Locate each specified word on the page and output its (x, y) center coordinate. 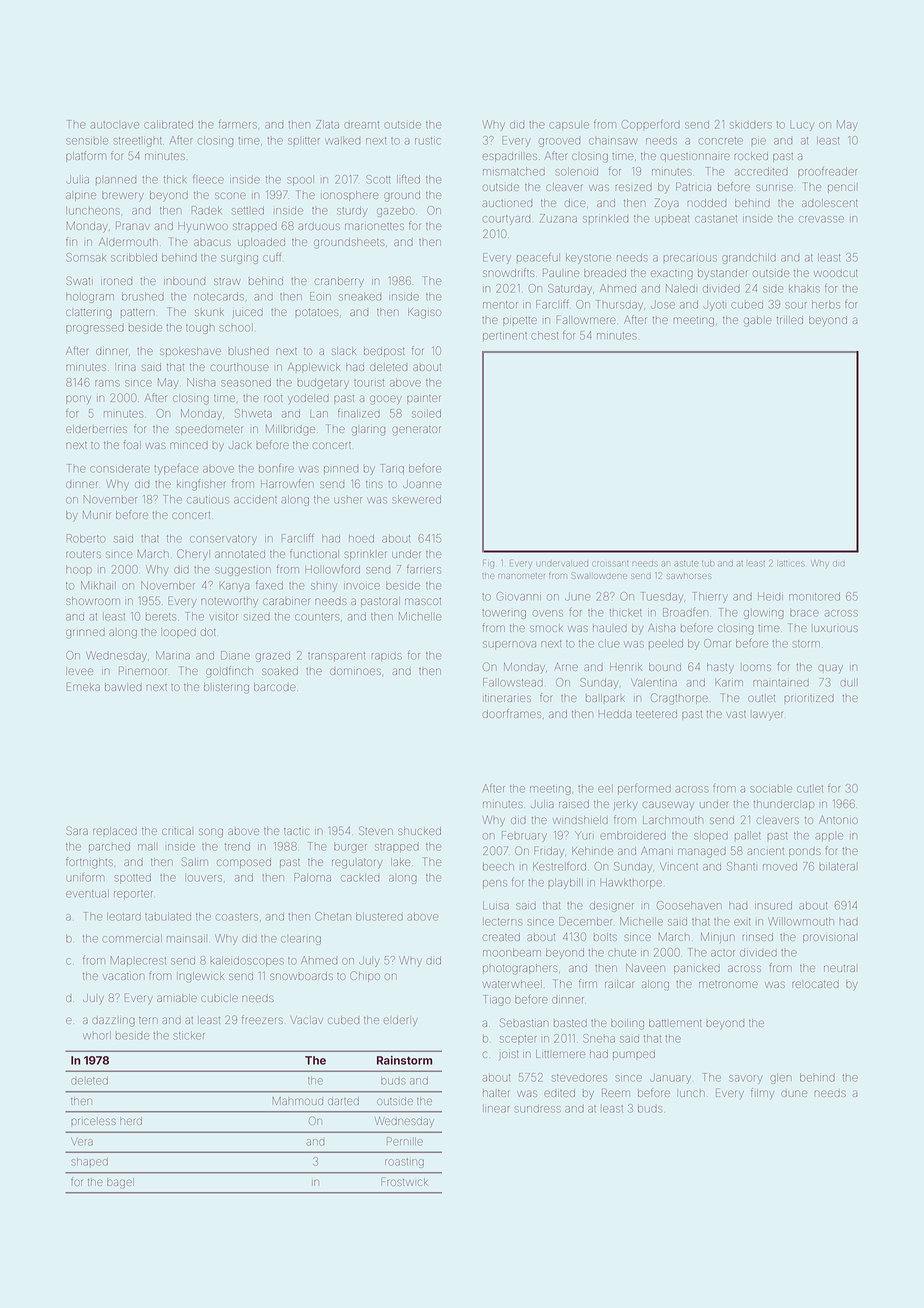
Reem (616, 1092)
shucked (419, 831)
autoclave (114, 125)
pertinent (505, 336)
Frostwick (404, 1181)
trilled (790, 320)
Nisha (201, 382)
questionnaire (695, 157)
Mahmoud (298, 1101)
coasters (237, 917)
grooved (559, 142)
